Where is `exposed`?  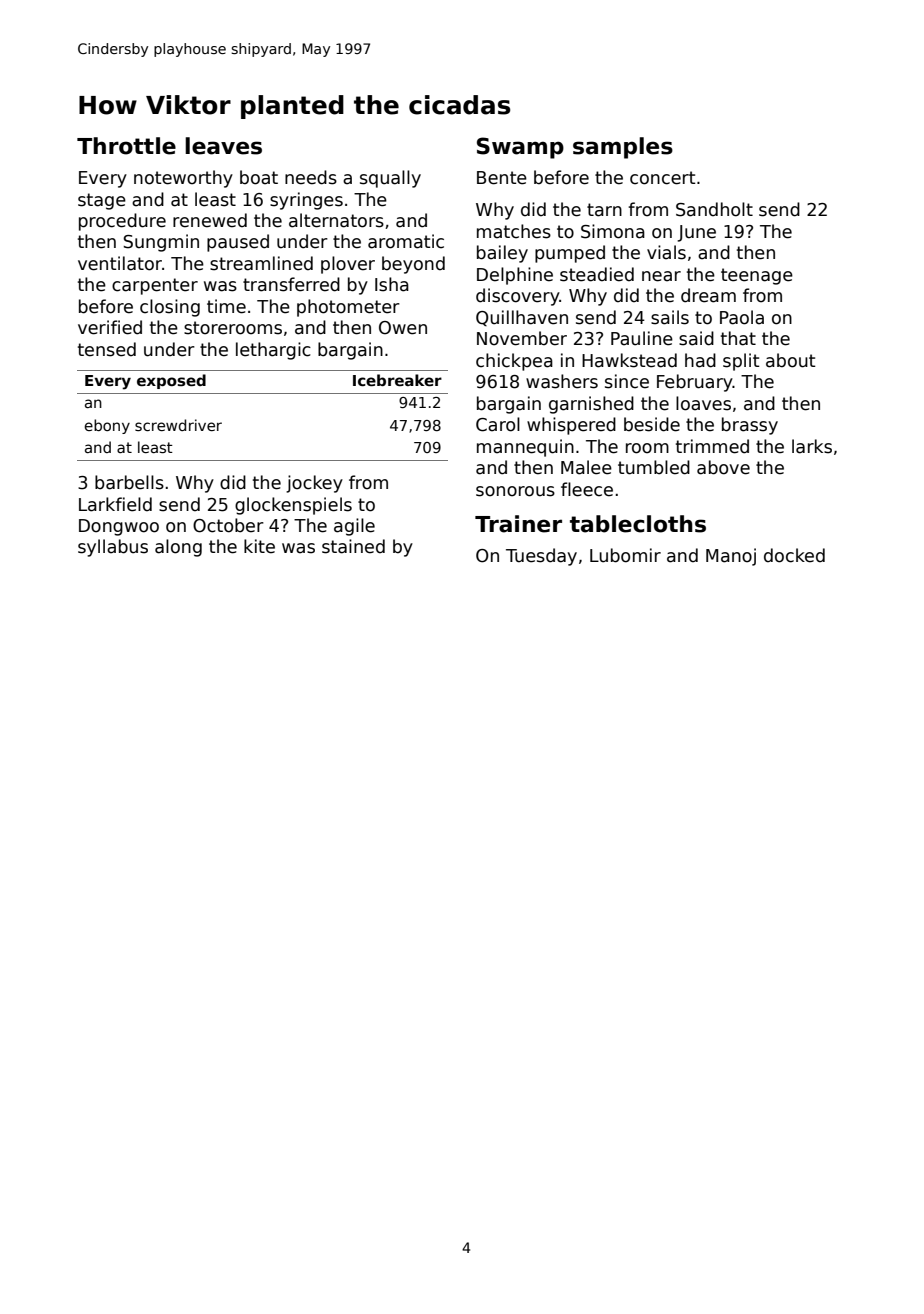 exposed is located at coordinates (171, 381).
